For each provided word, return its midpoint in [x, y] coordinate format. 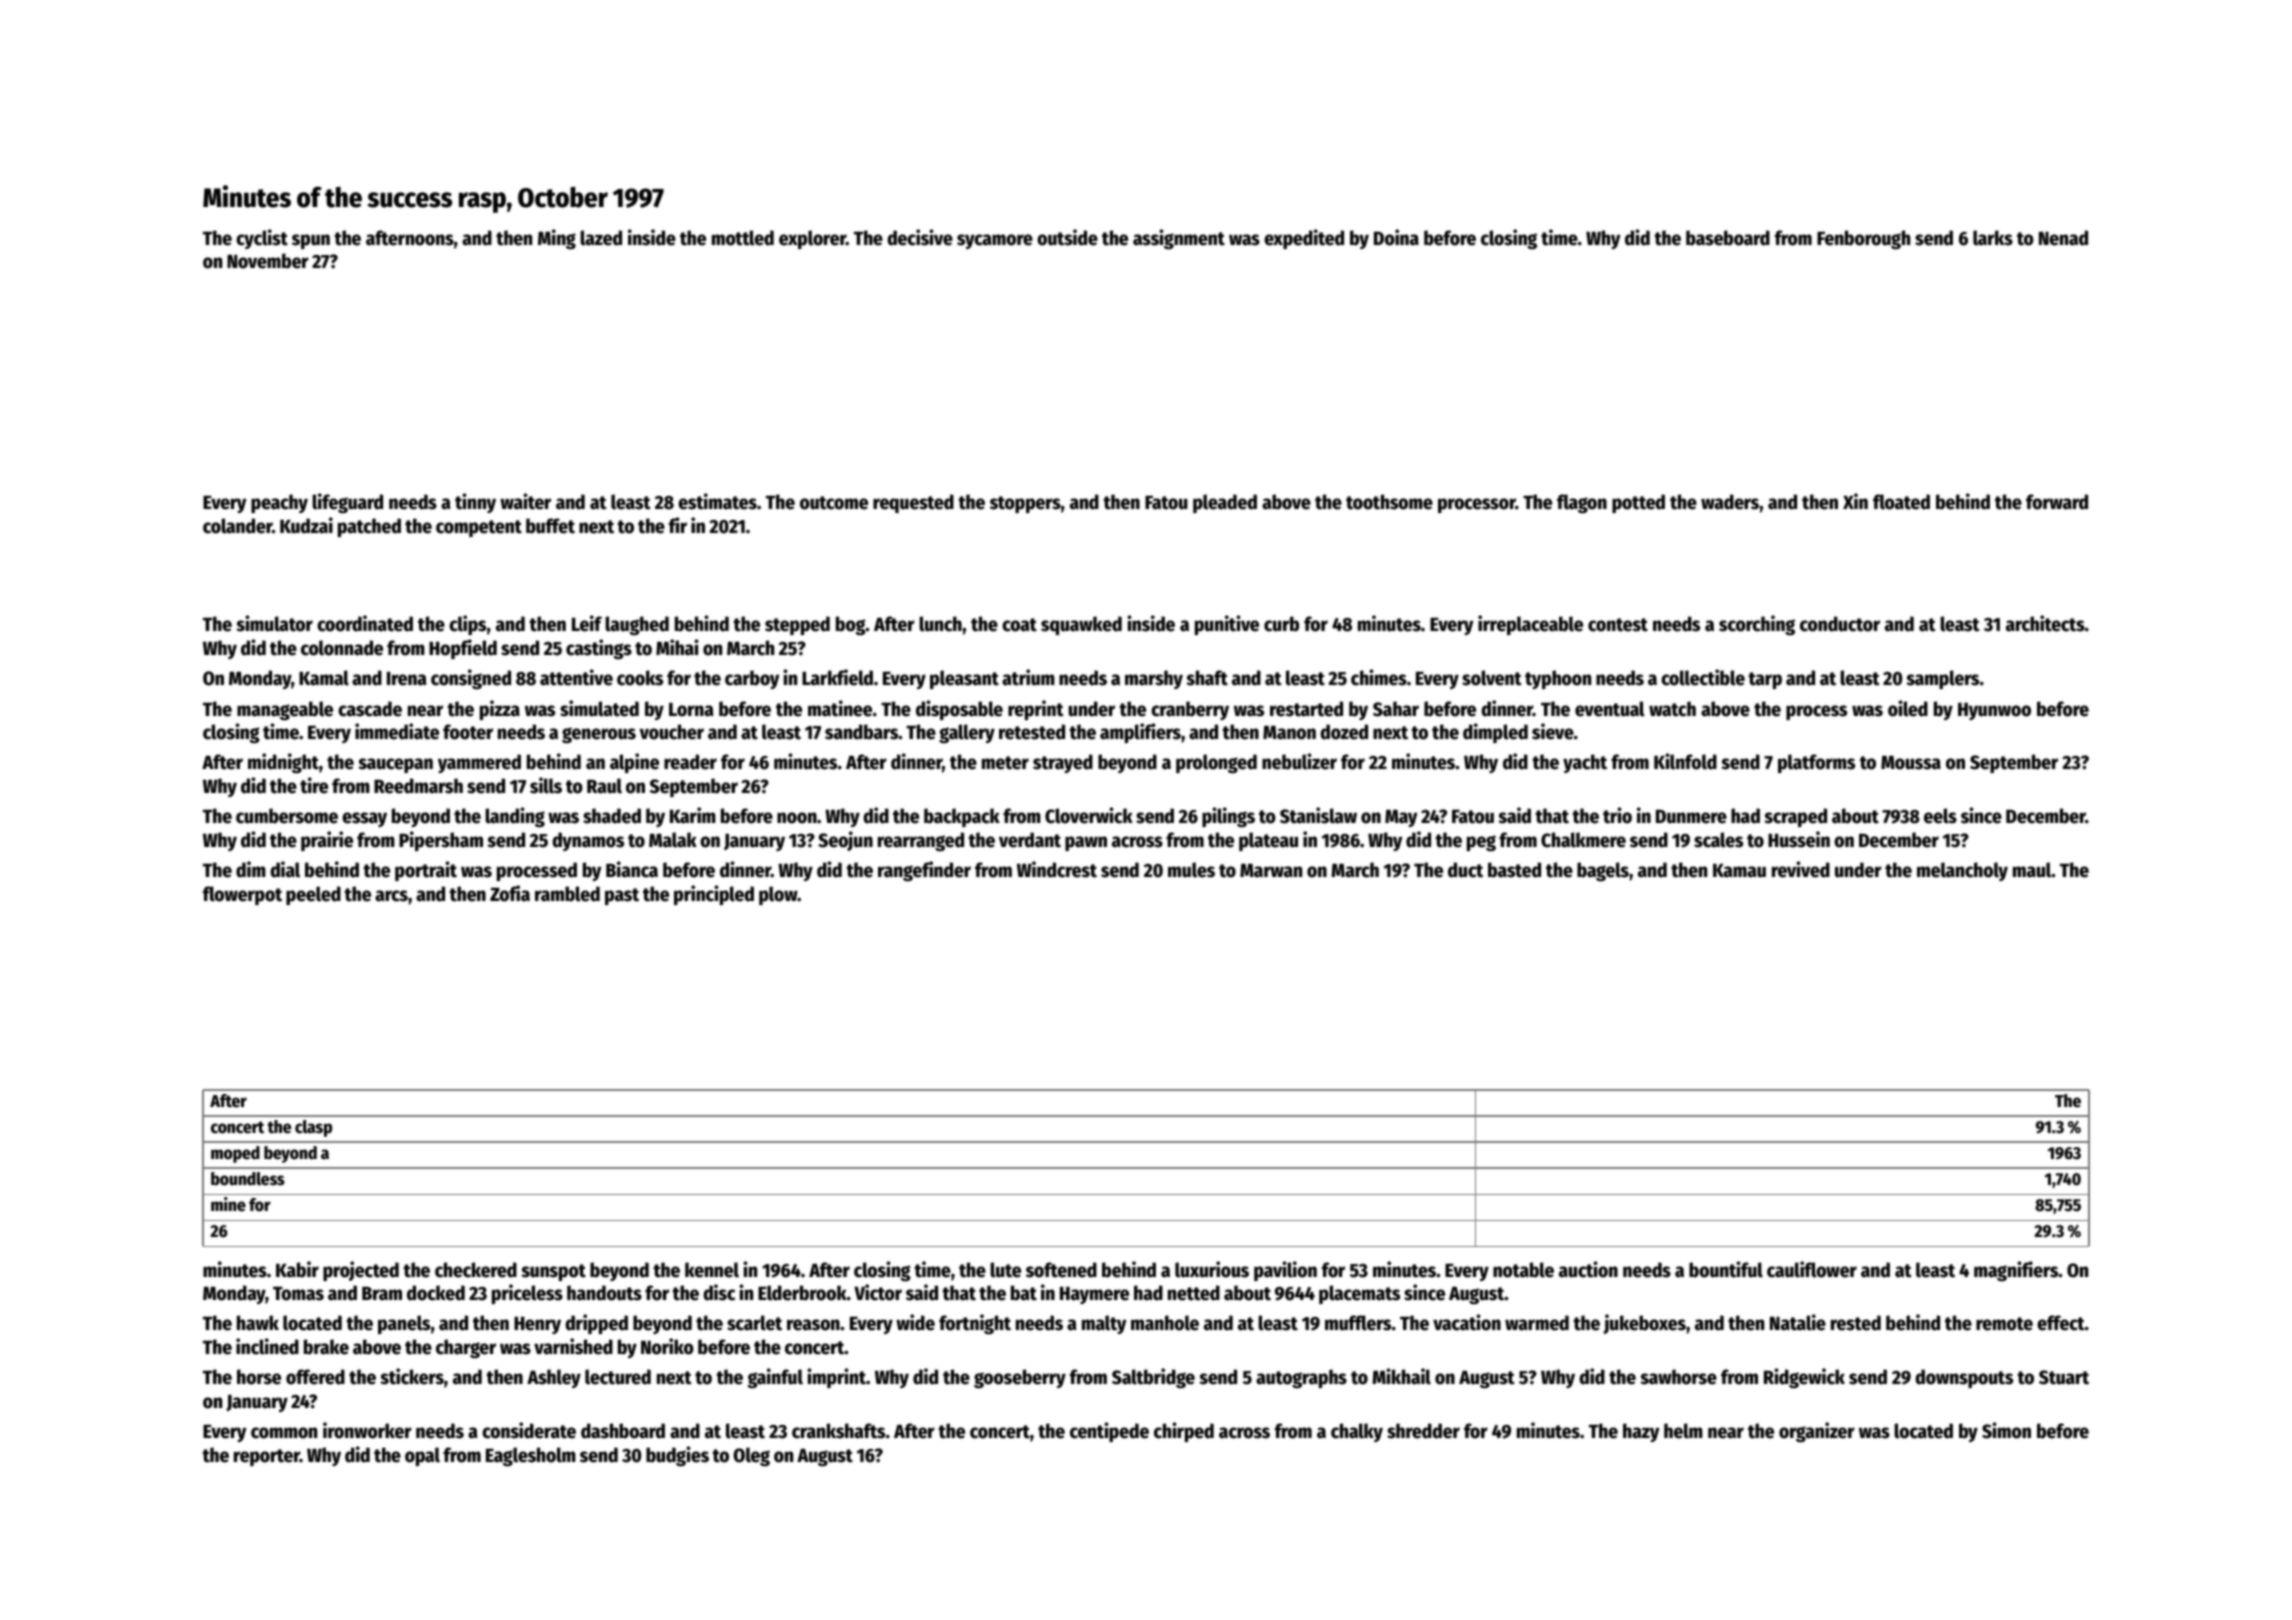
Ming [557, 239]
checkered [476, 1270]
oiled [1908, 708]
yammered [479, 763]
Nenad [2063, 238]
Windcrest [1057, 869]
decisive [920, 237]
